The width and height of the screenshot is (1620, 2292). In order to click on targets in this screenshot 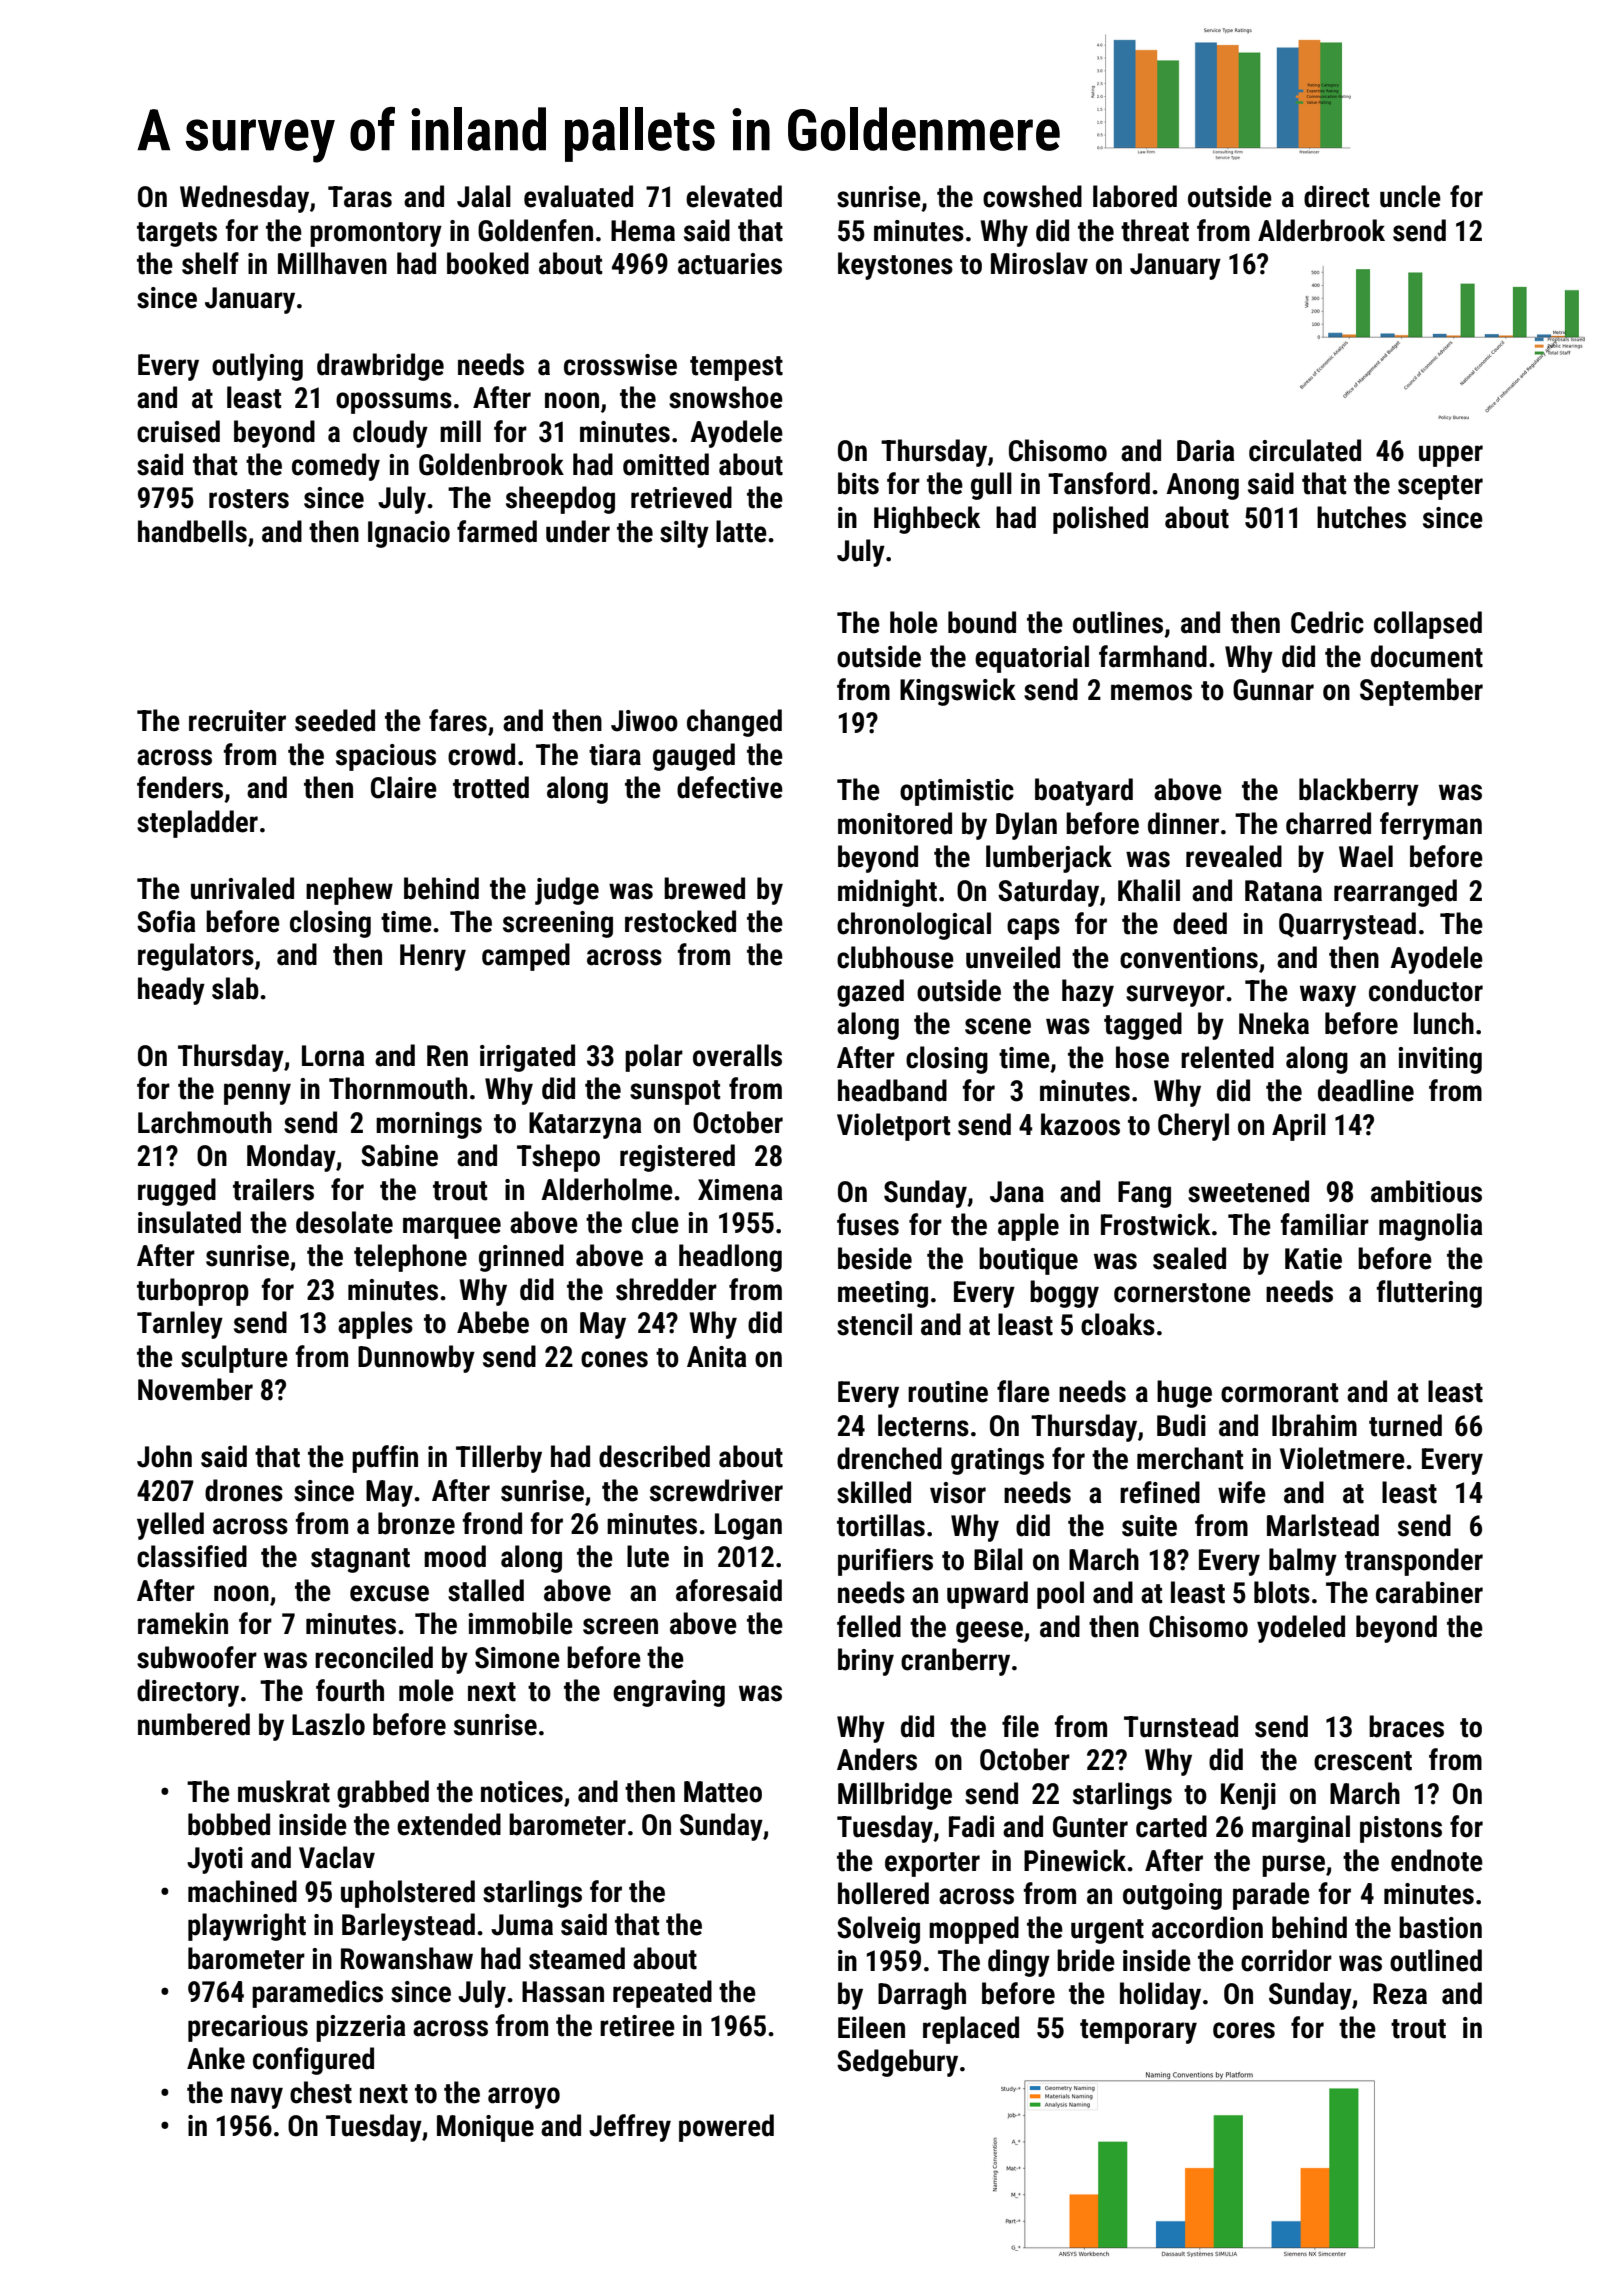, I will do `click(177, 234)`.
